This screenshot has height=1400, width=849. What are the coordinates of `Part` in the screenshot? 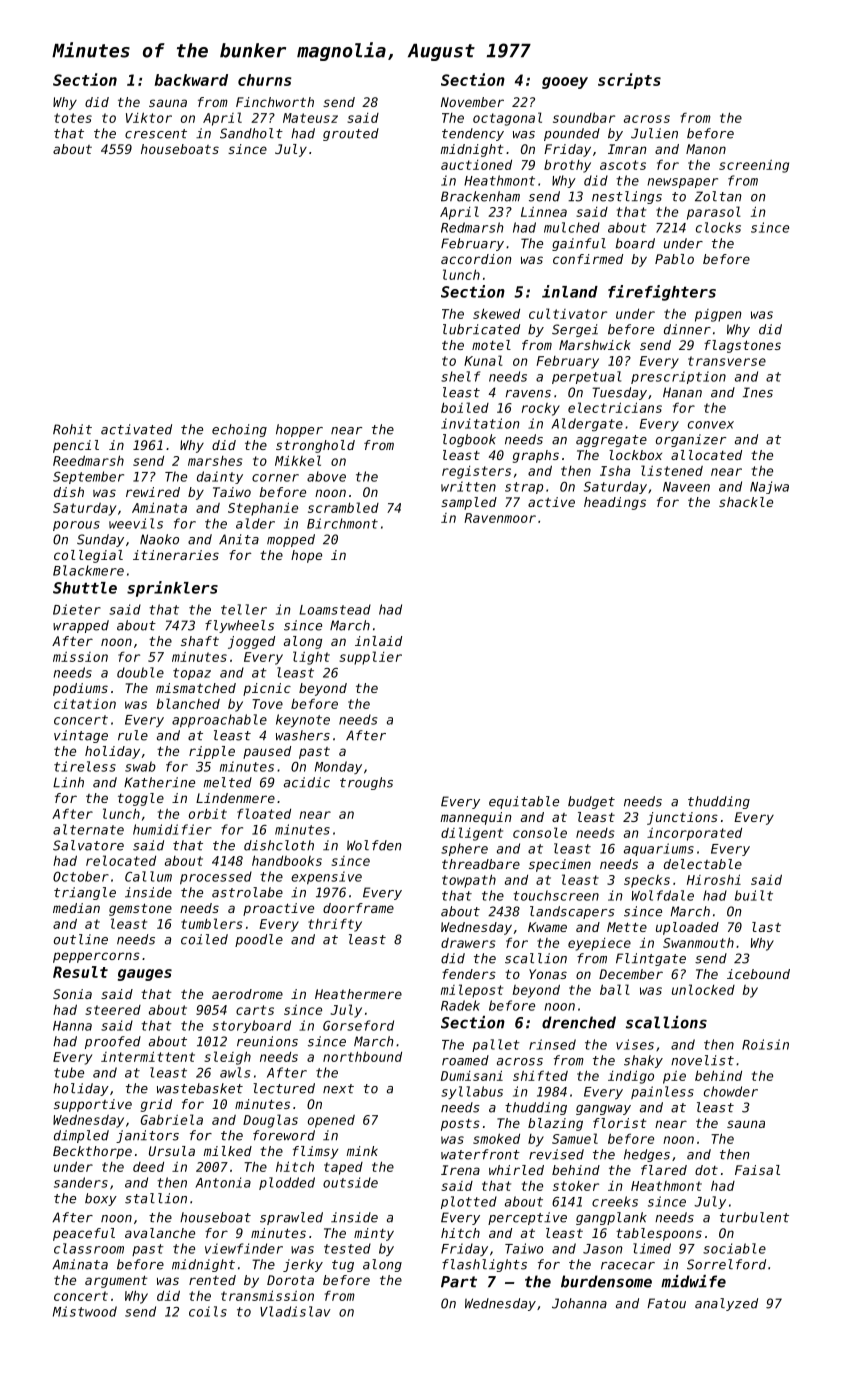 It's located at (459, 1282).
